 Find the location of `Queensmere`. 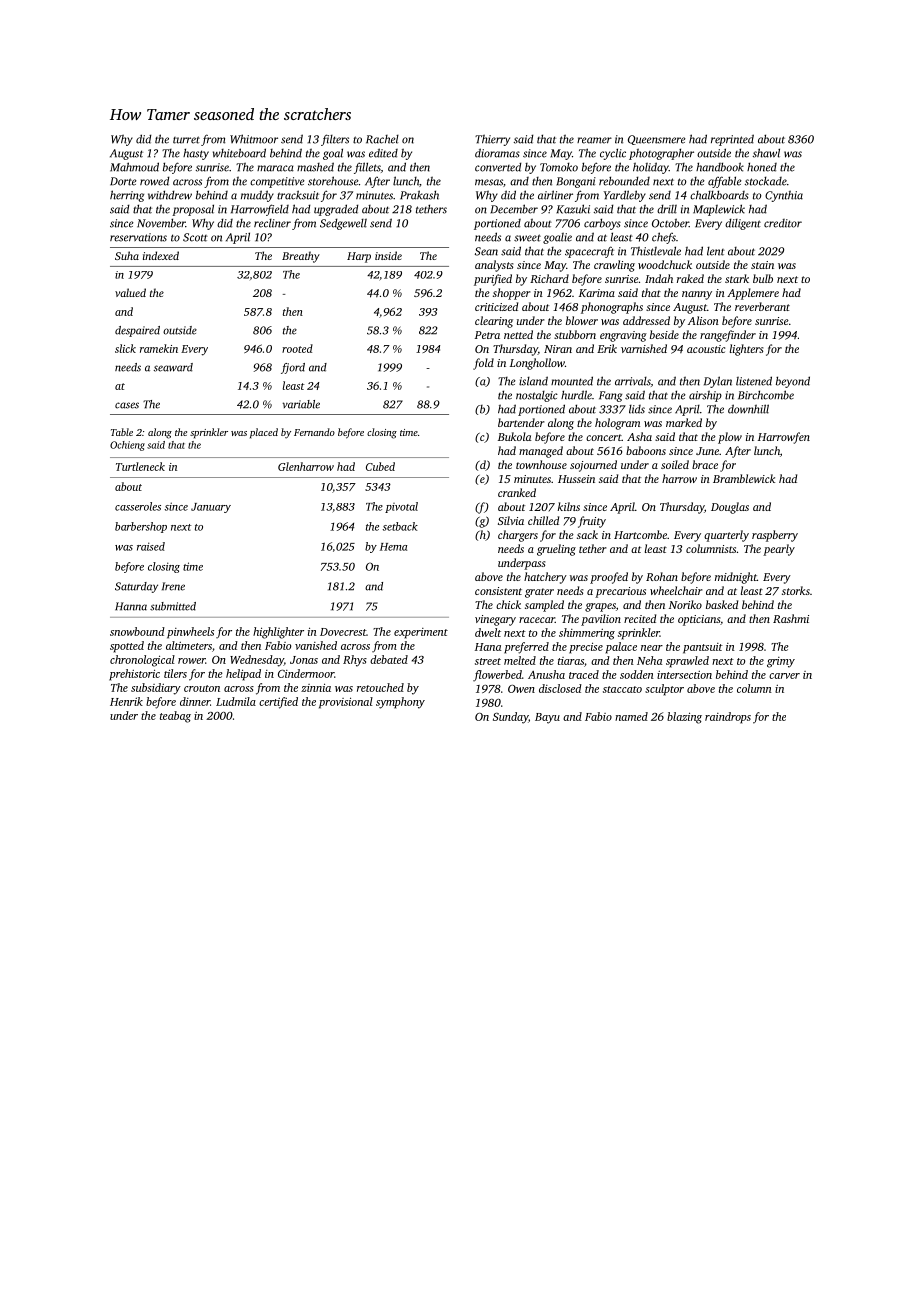

Queensmere is located at coordinates (657, 140).
